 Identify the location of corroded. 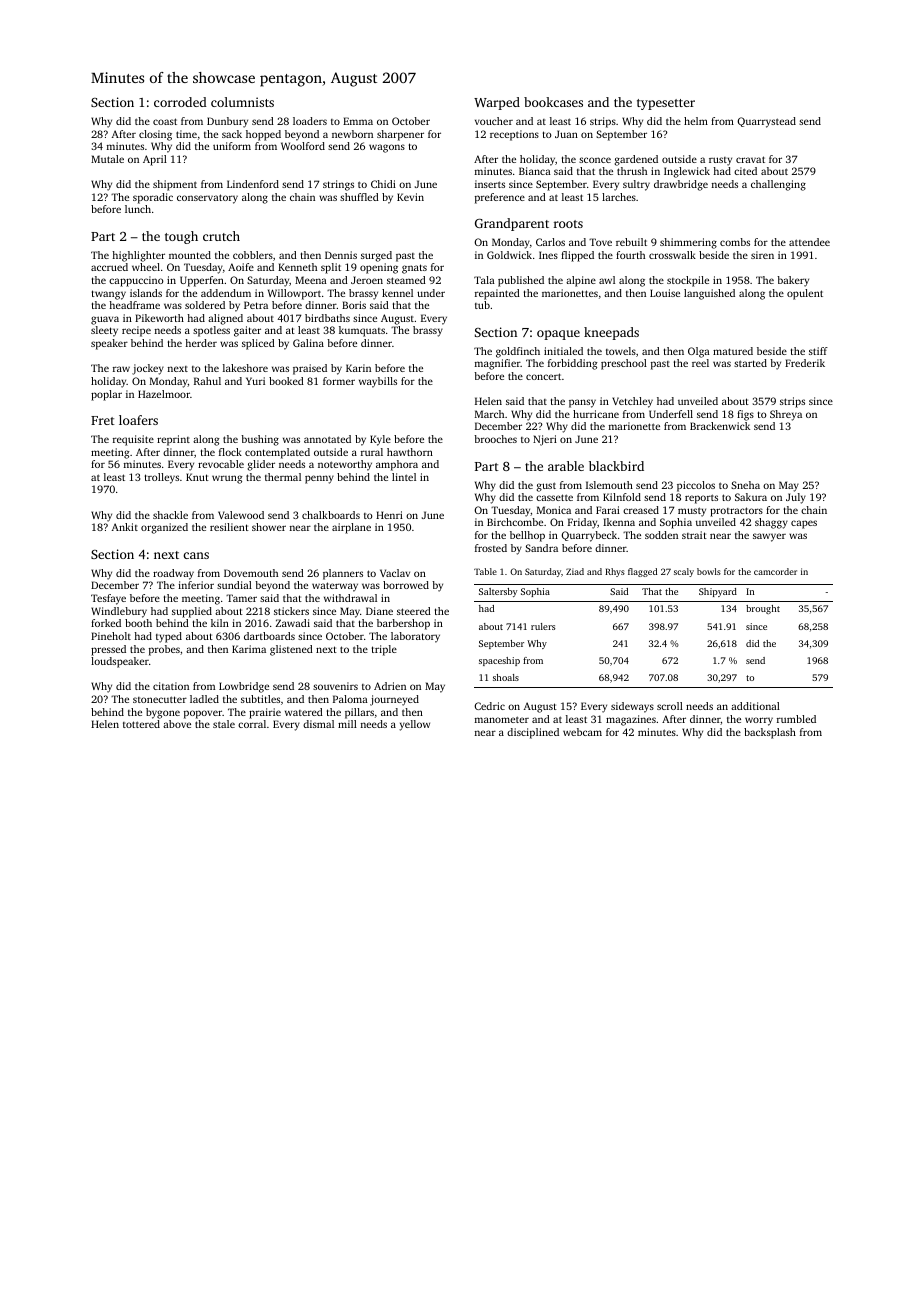
(180, 102).
